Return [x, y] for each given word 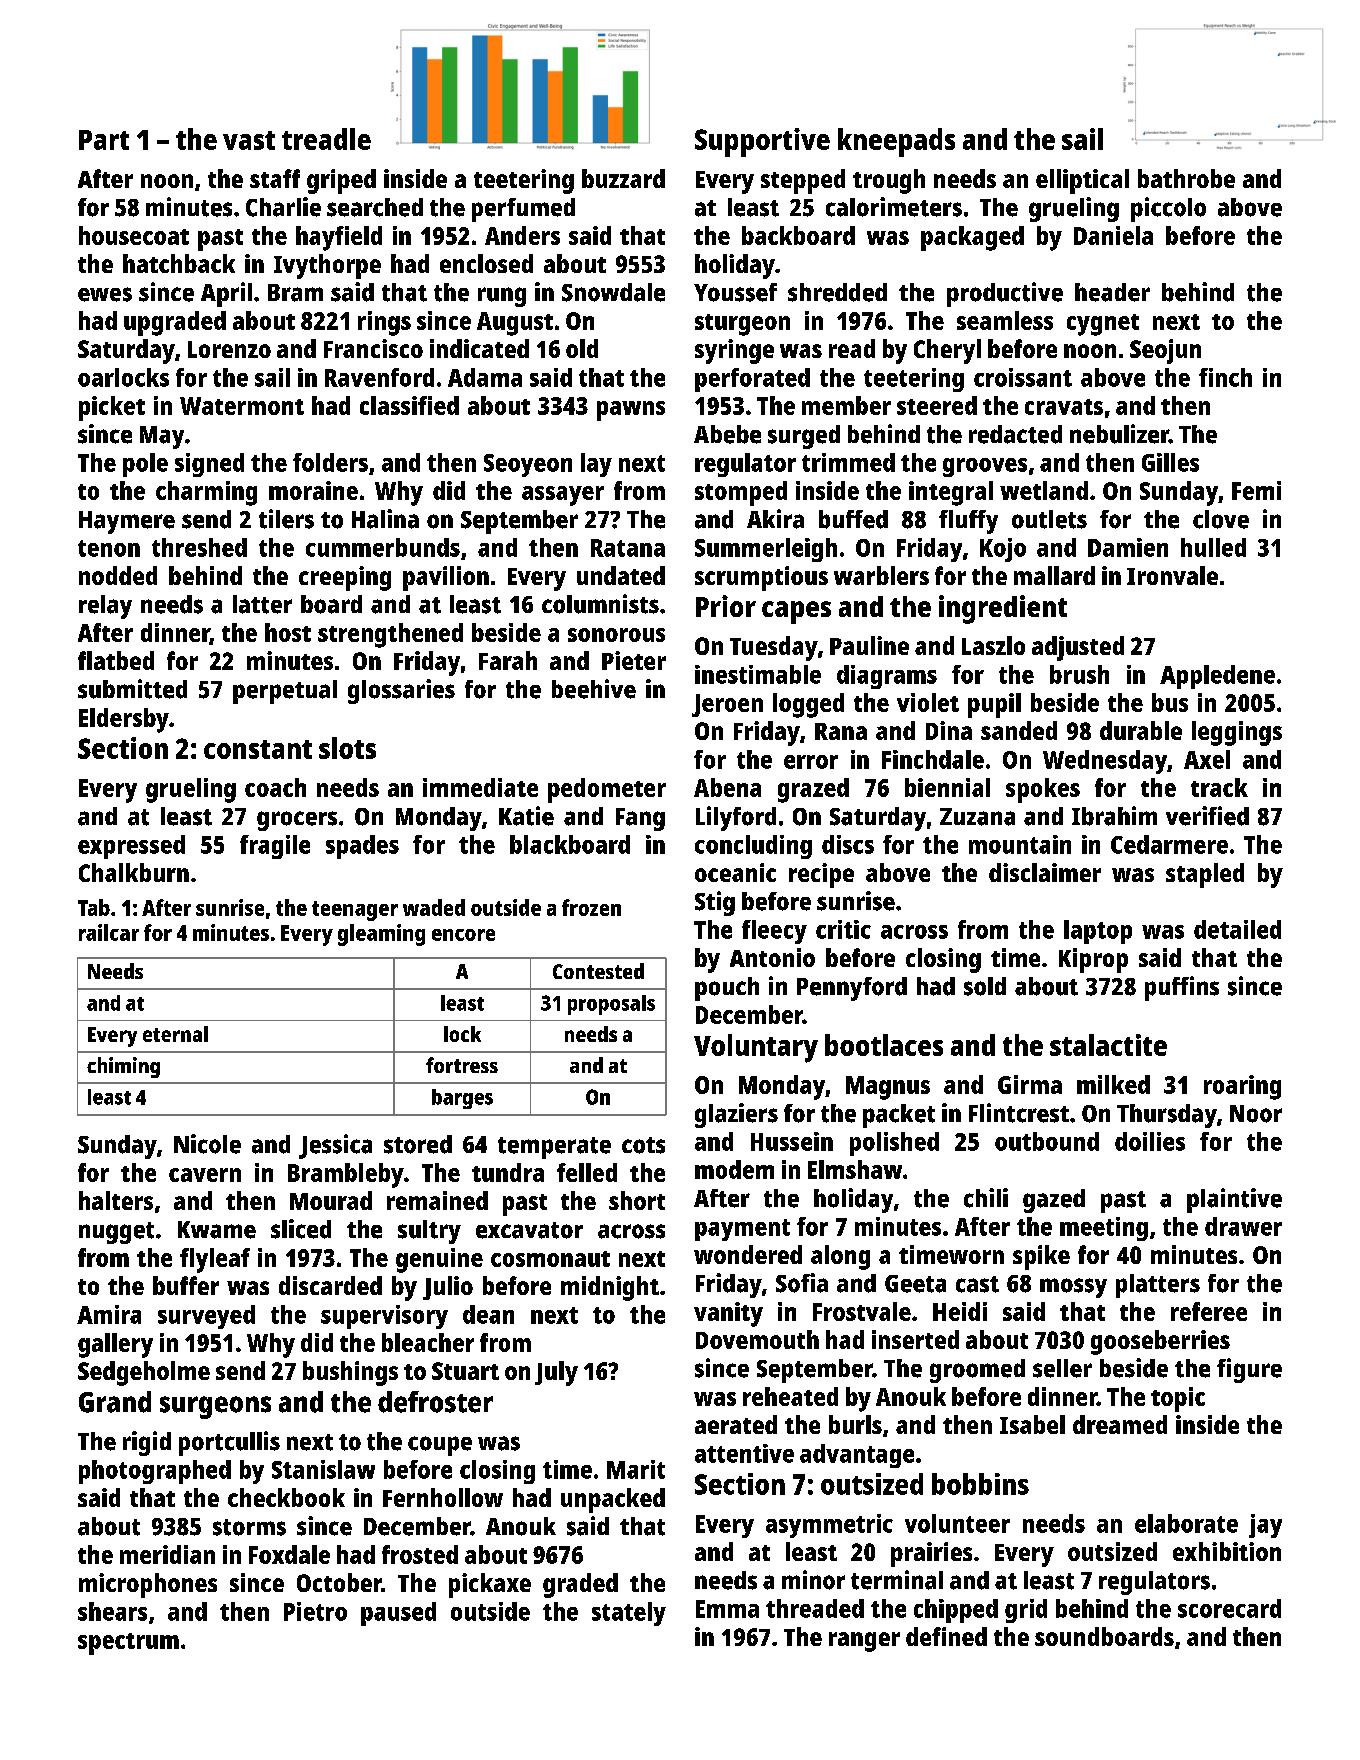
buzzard [623, 178]
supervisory [384, 1317]
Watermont [242, 406]
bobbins [980, 1484]
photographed [155, 1472]
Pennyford [852, 989]
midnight [610, 1288]
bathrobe [1186, 178]
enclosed [486, 263]
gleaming [381, 935]
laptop [1098, 932]
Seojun [1165, 351]
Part [104, 140]
